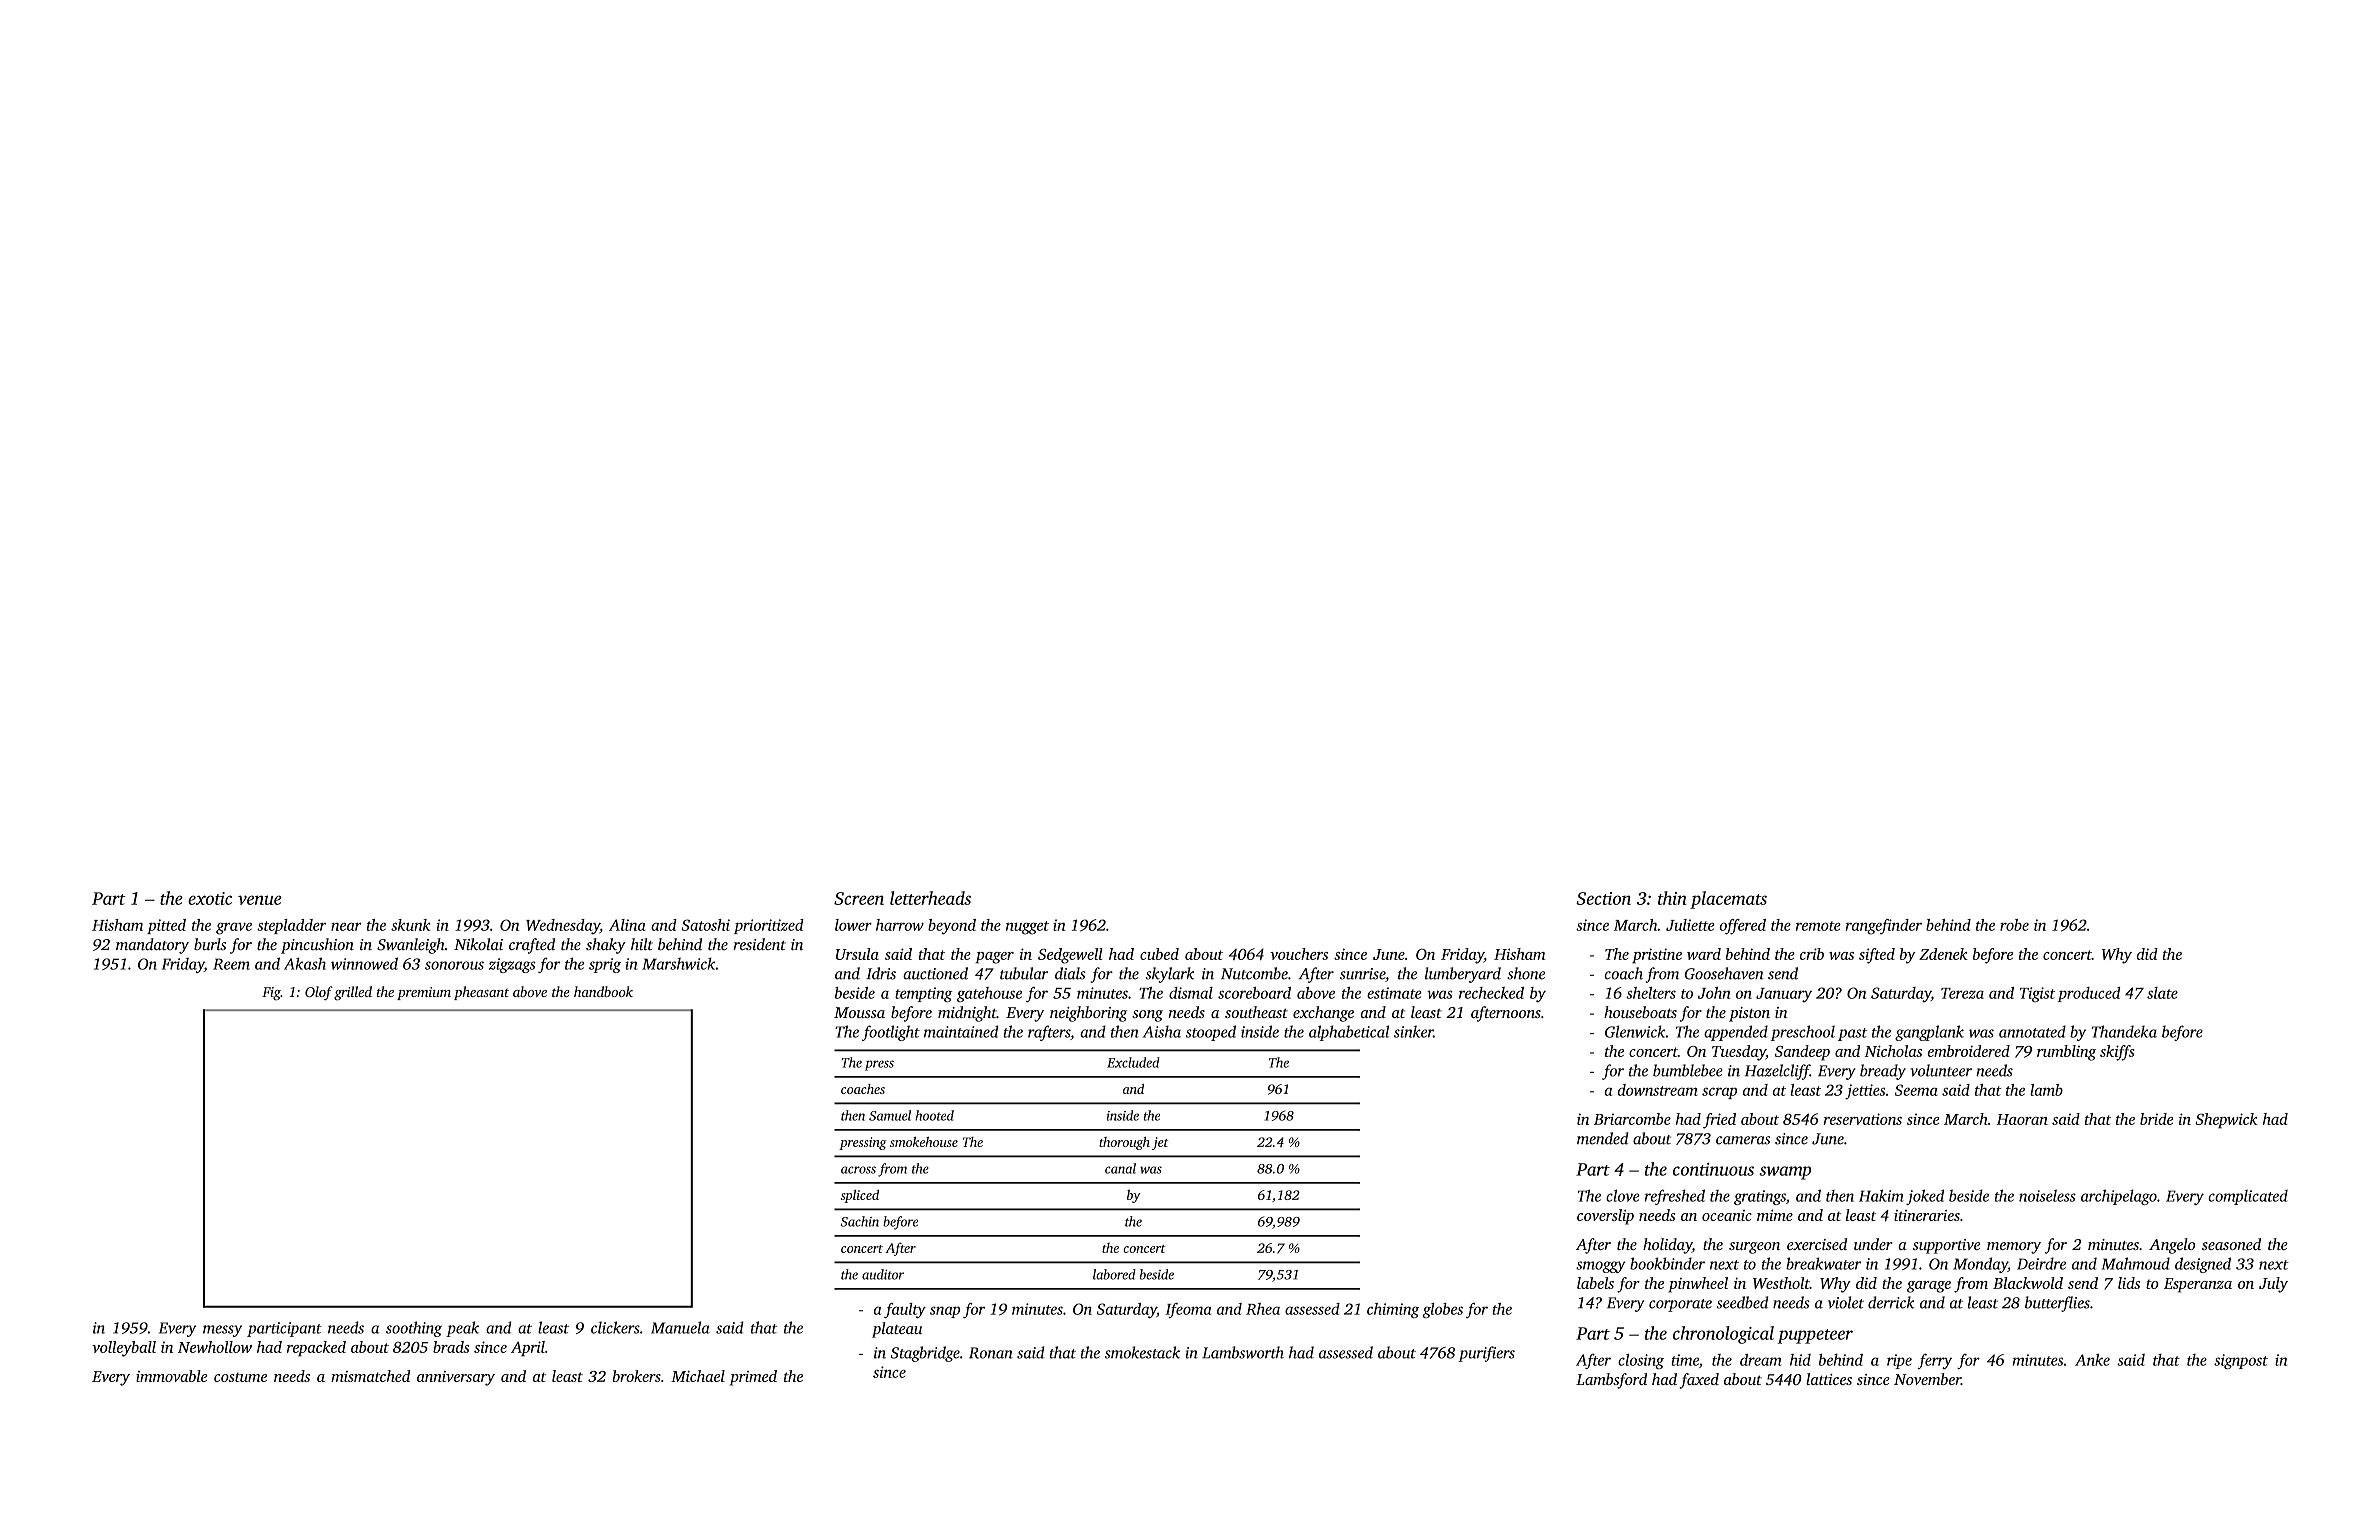 The width and height of the screenshot is (2380, 1540). I want to click on Section, so click(1603, 898).
